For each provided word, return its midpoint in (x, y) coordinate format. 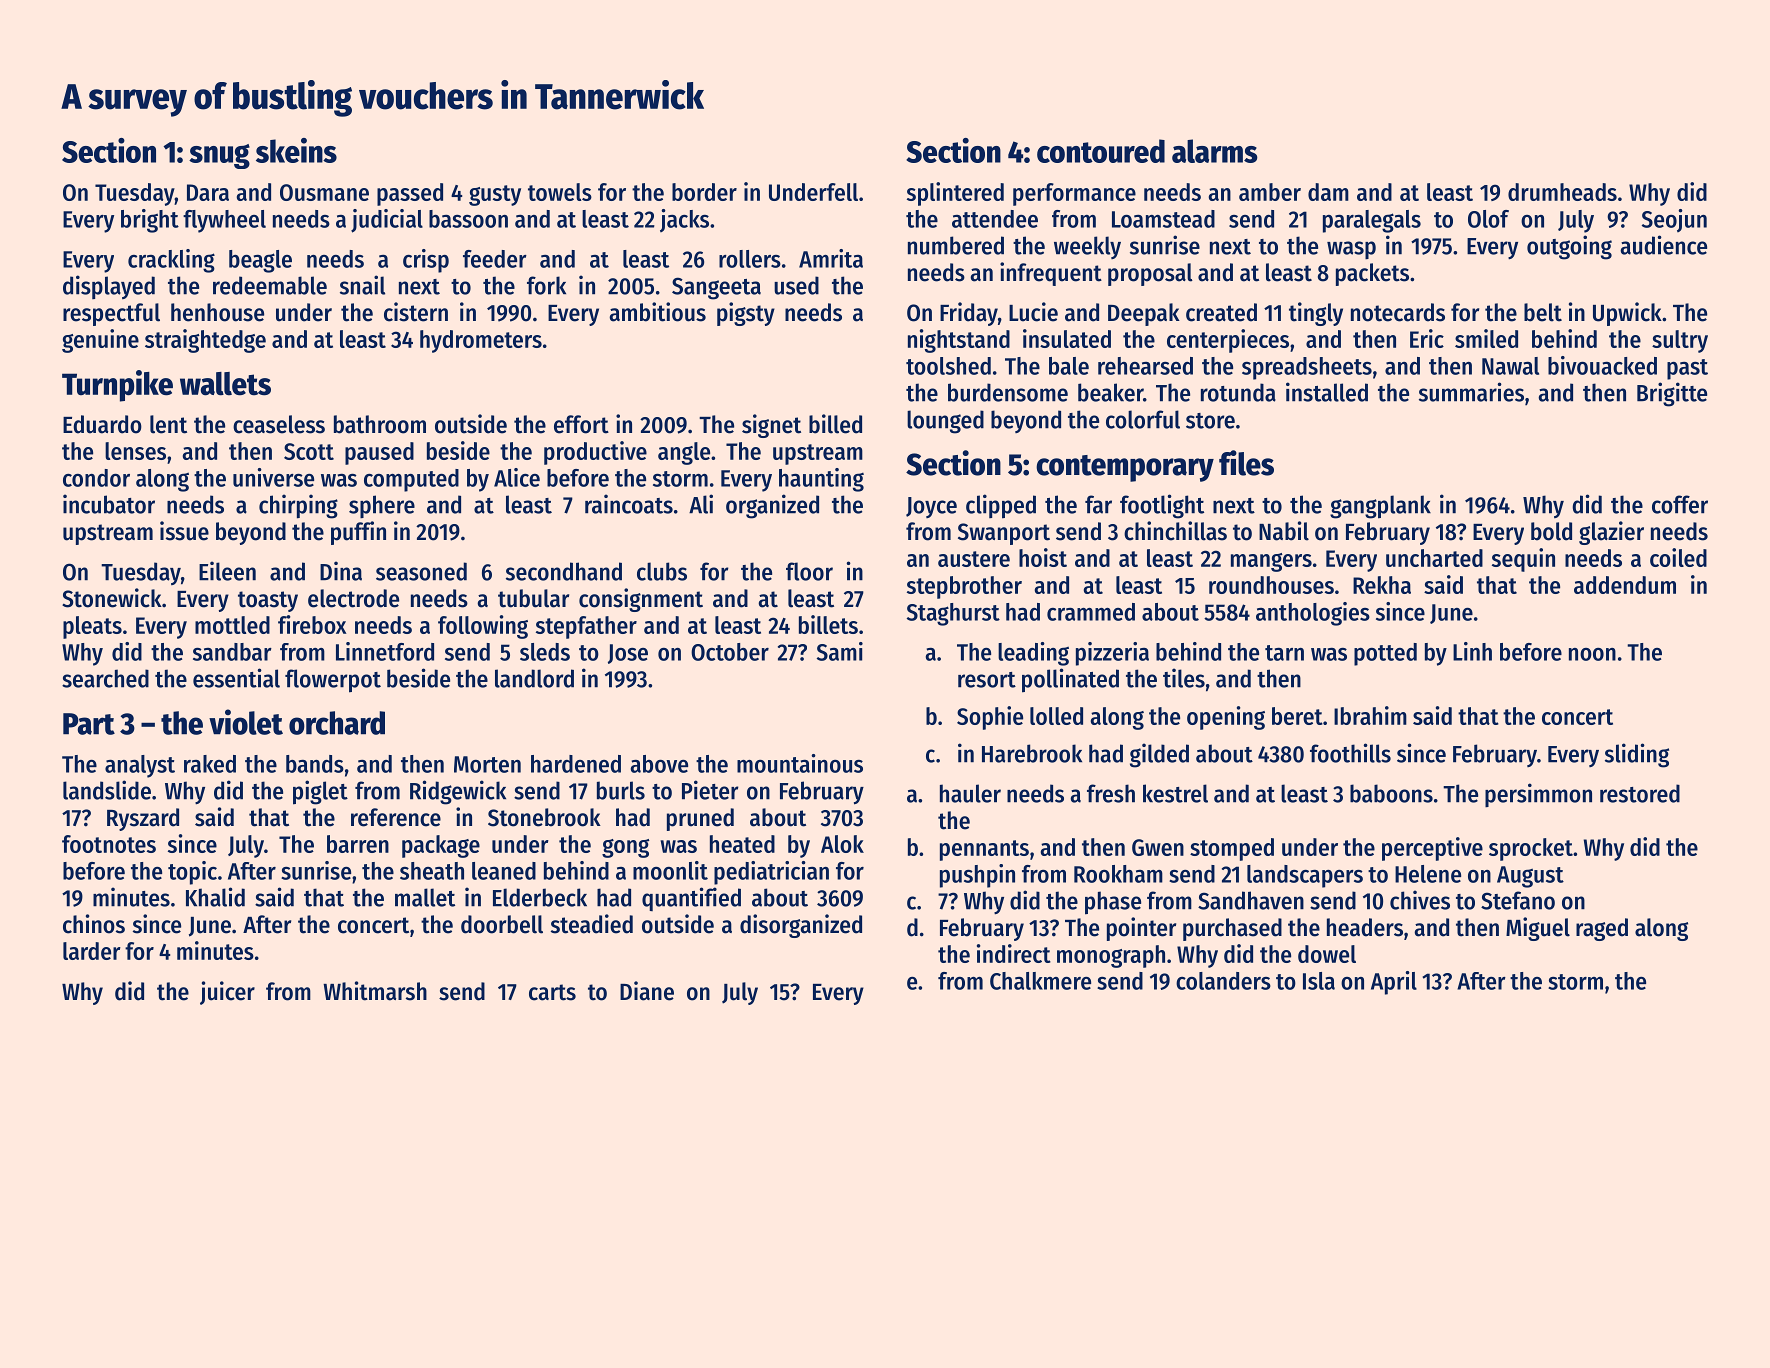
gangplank (1380, 507)
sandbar (232, 652)
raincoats (629, 504)
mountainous (800, 763)
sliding (1637, 755)
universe (273, 477)
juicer (227, 993)
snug (219, 156)
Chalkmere (1040, 981)
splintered (955, 194)
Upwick (1627, 314)
